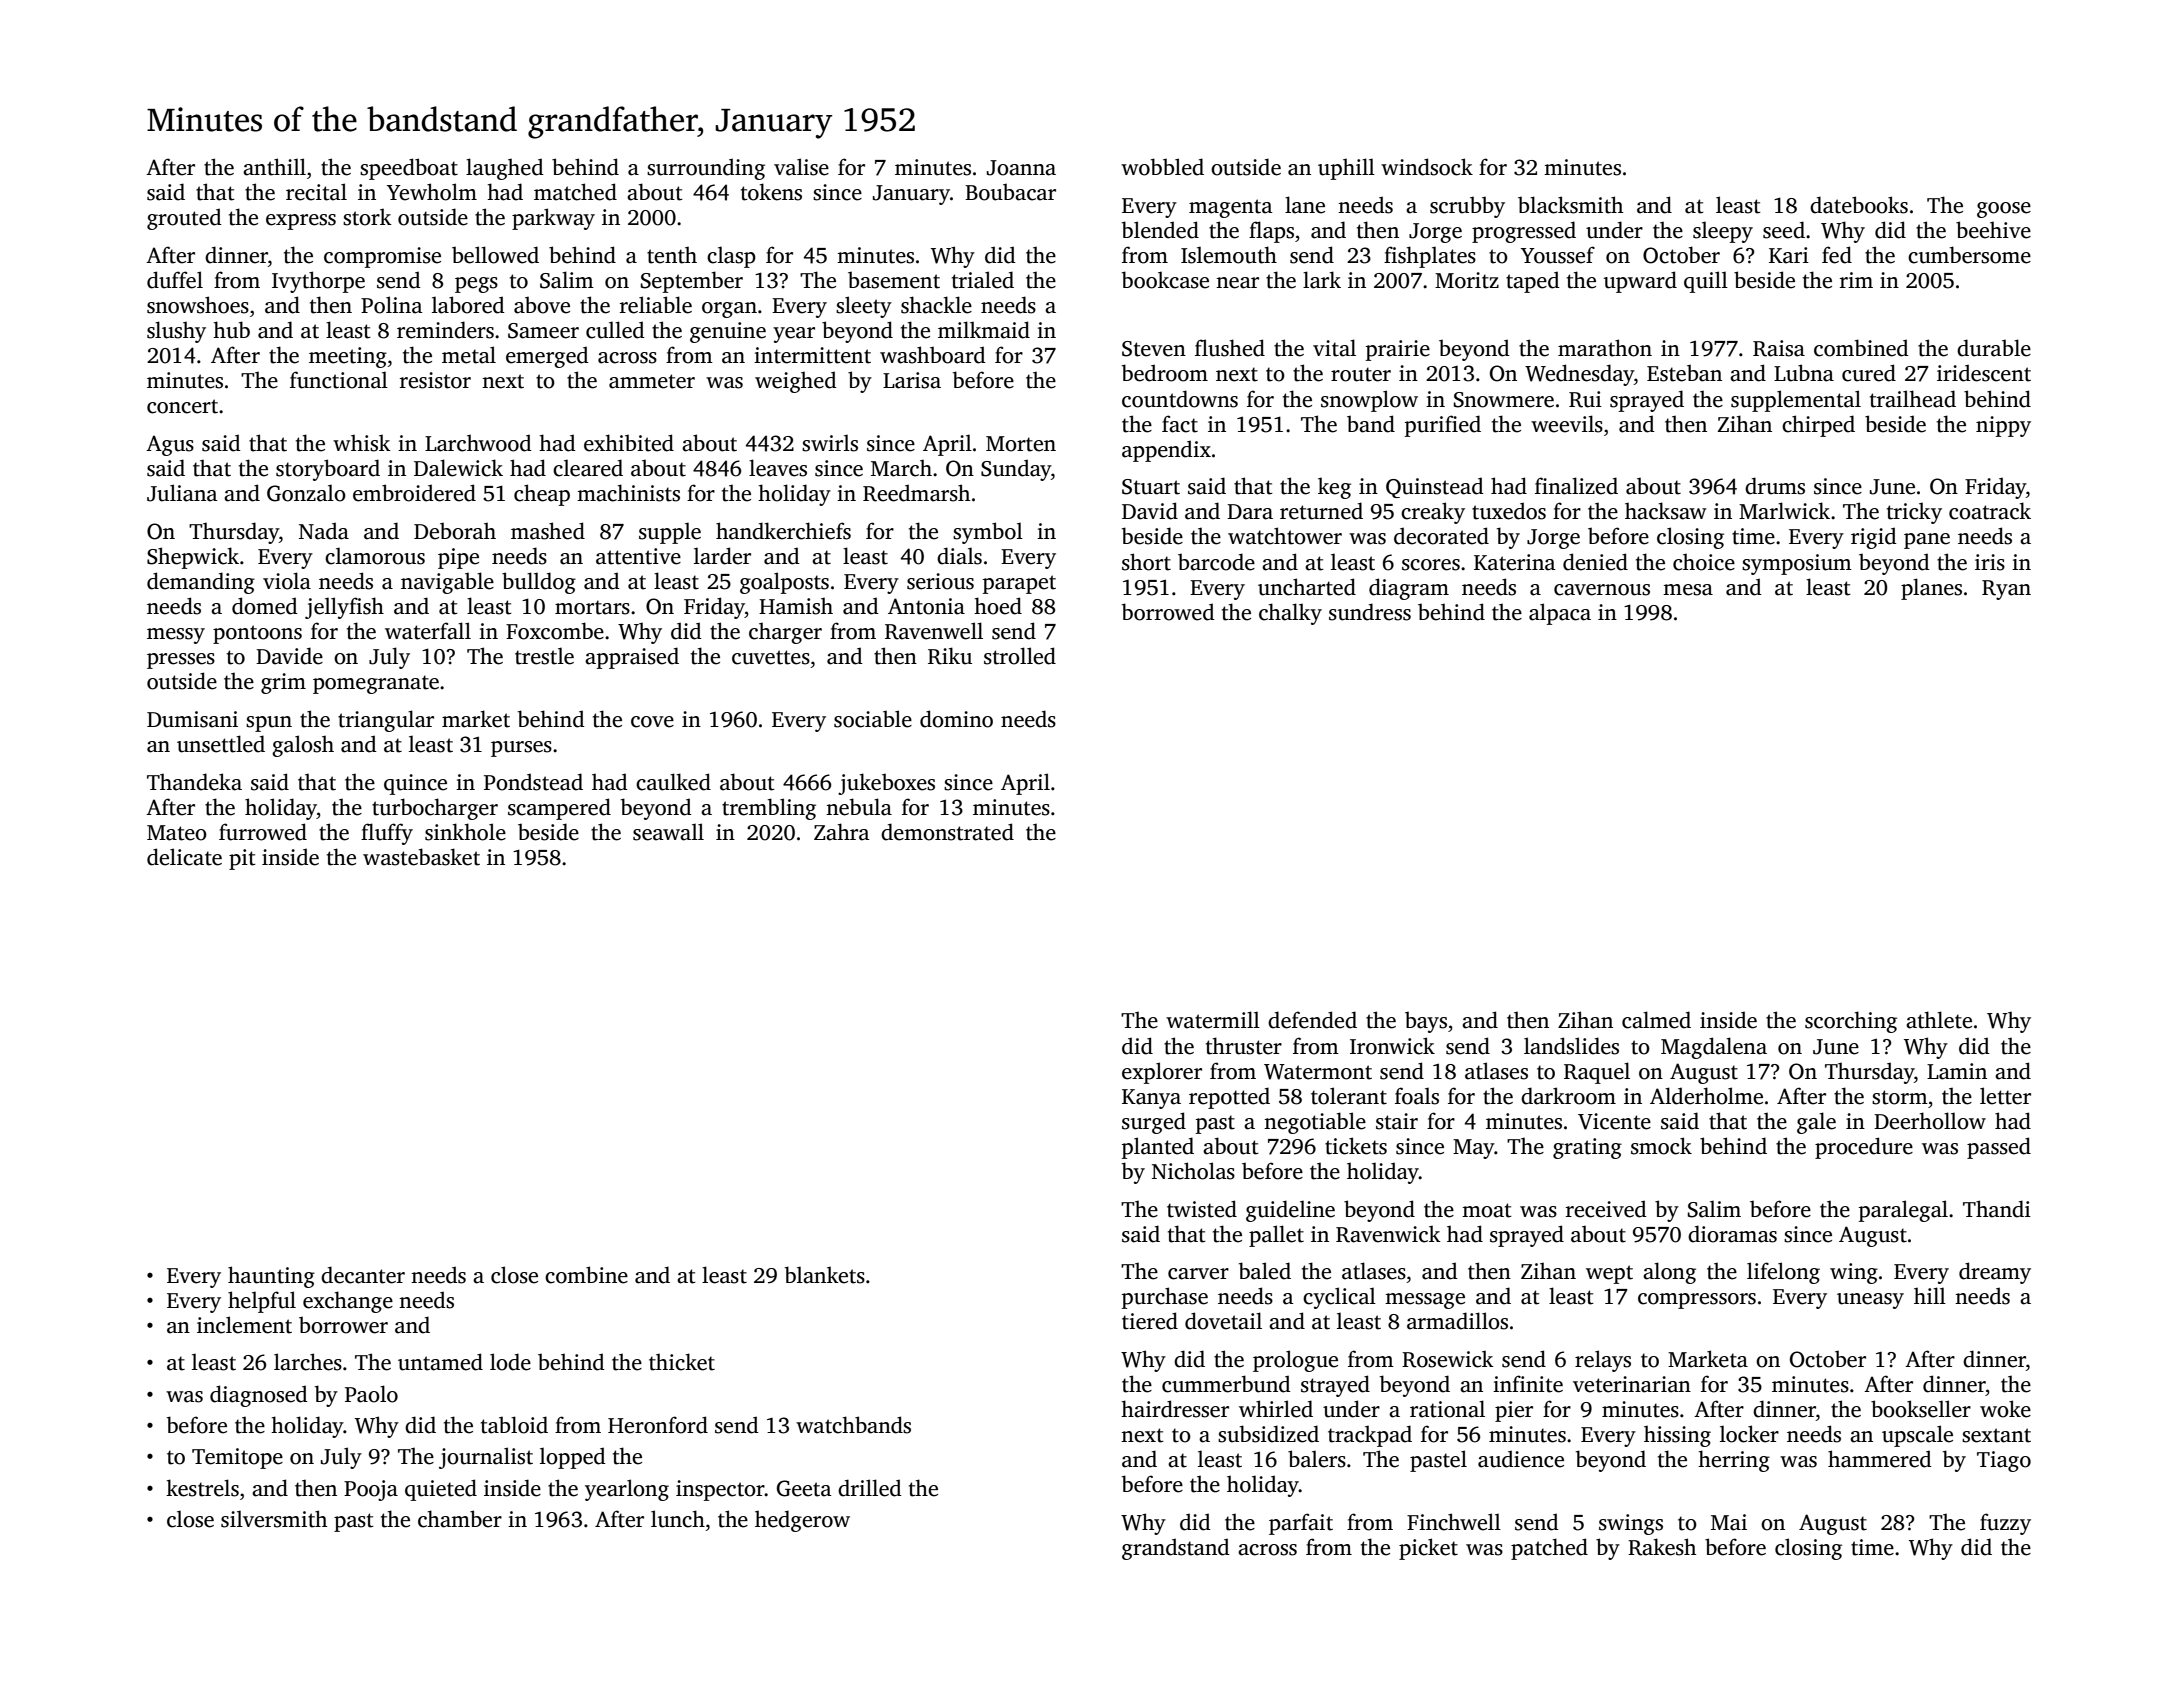 Image resolution: width=2178 pixels, height=1683 pixels. What do you see at coordinates (802, 1521) in the page?
I see `hedgerow` at bounding box center [802, 1521].
